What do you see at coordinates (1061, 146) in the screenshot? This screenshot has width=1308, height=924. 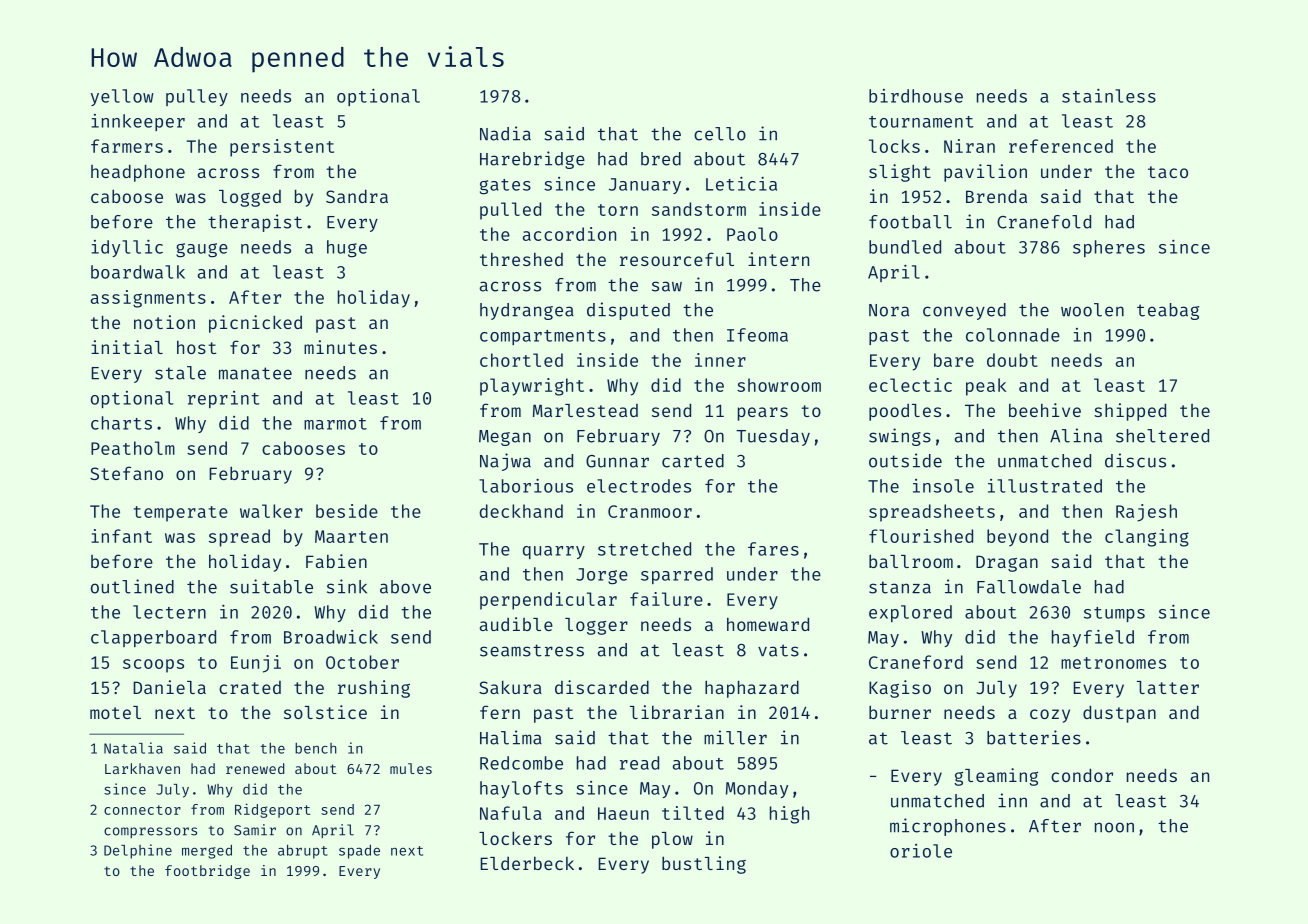 I see `referenced` at bounding box center [1061, 146].
